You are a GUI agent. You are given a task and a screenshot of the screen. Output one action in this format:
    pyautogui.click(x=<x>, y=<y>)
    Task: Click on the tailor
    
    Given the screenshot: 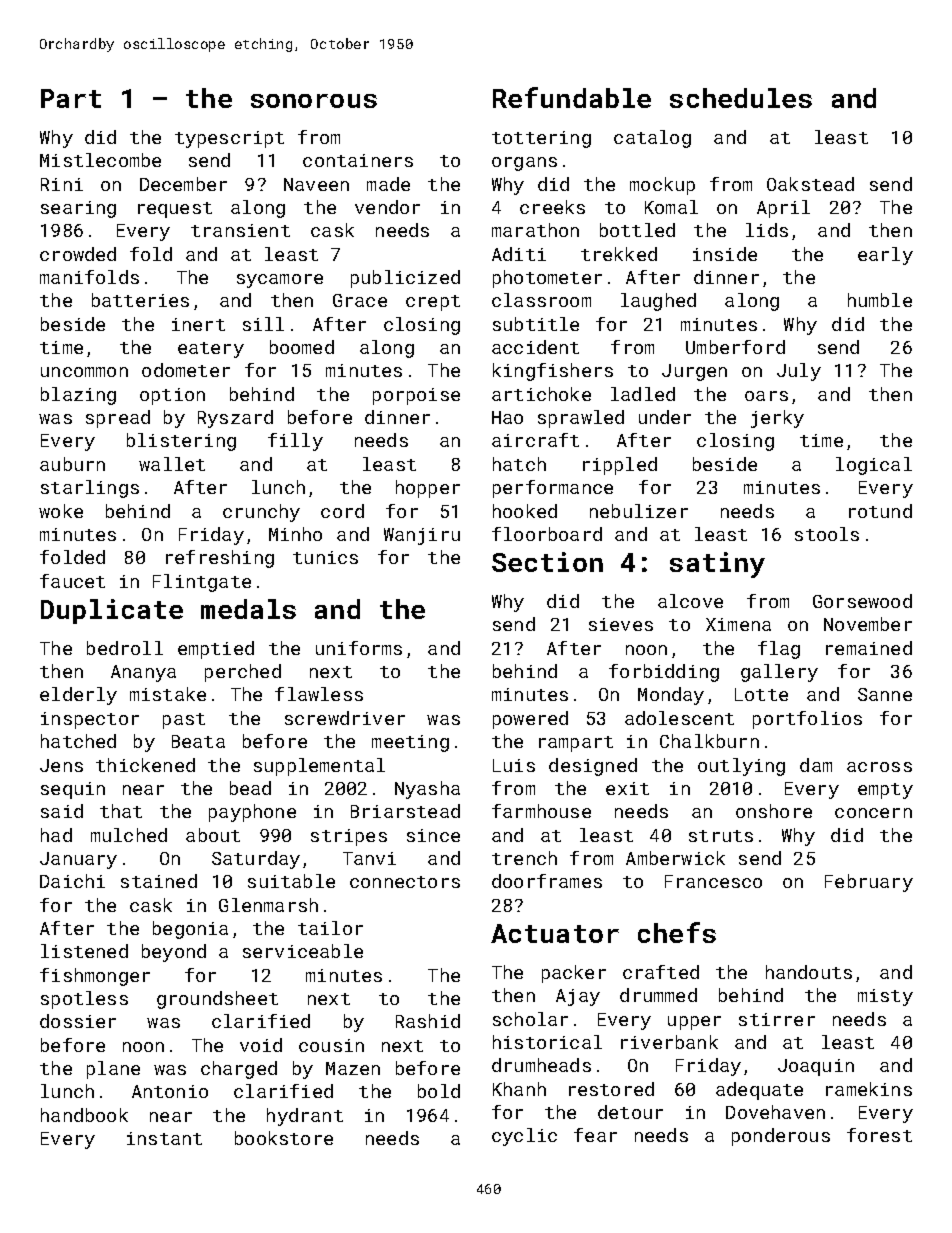 What is the action you would take?
    pyautogui.click(x=330, y=928)
